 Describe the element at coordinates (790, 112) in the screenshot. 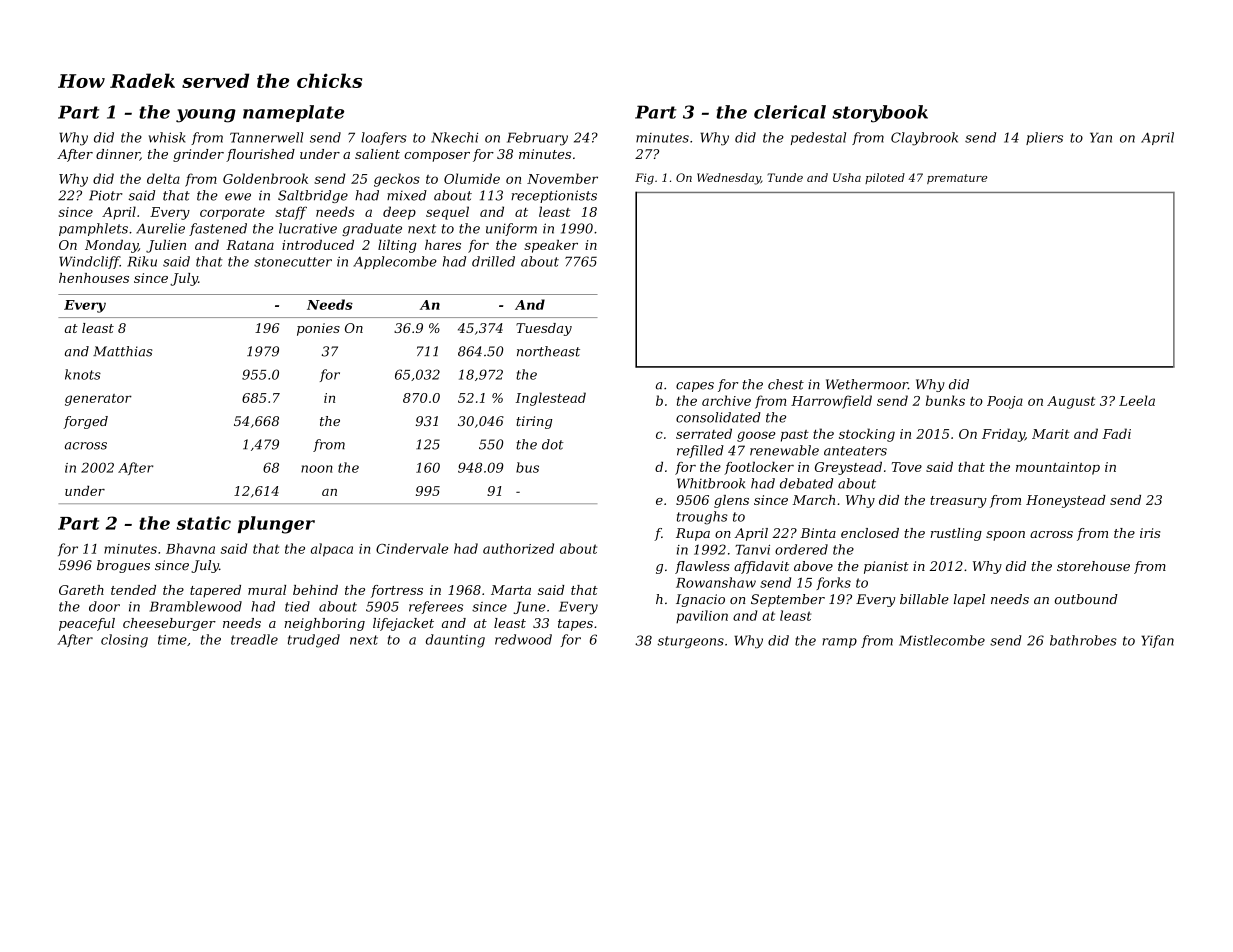

I see `clerical` at that location.
